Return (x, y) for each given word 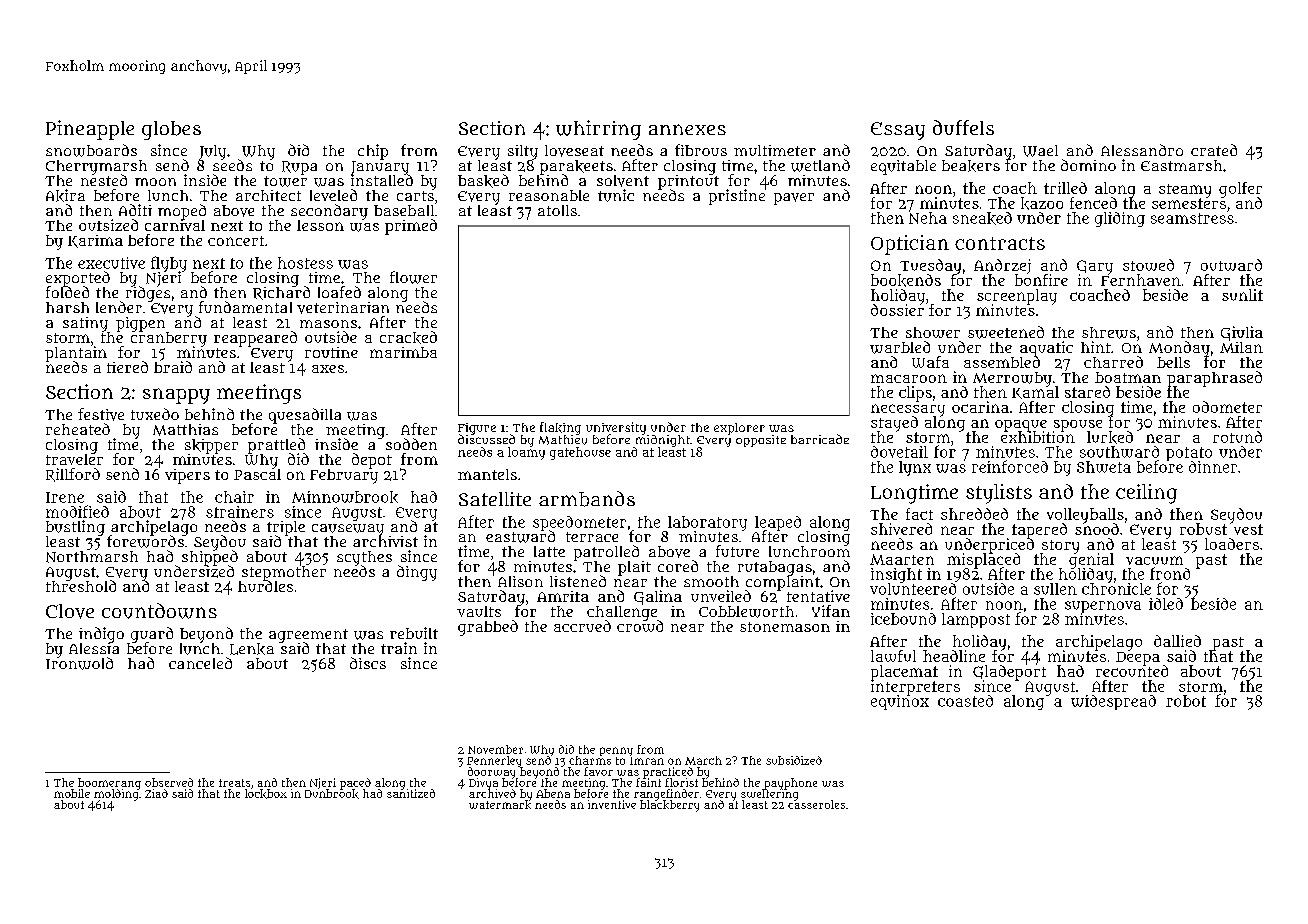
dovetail (899, 452)
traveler (74, 459)
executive (111, 263)
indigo (101, 635)
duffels (963, 127)
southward (1119, 452)
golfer (1240, 189)
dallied (1177, 641)
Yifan (831, 611)
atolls (557, 210)
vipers (187, 476)
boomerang (109, 783)
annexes (687, 129)
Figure (477, 429)
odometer (1227, 407)
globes (171, 130)
